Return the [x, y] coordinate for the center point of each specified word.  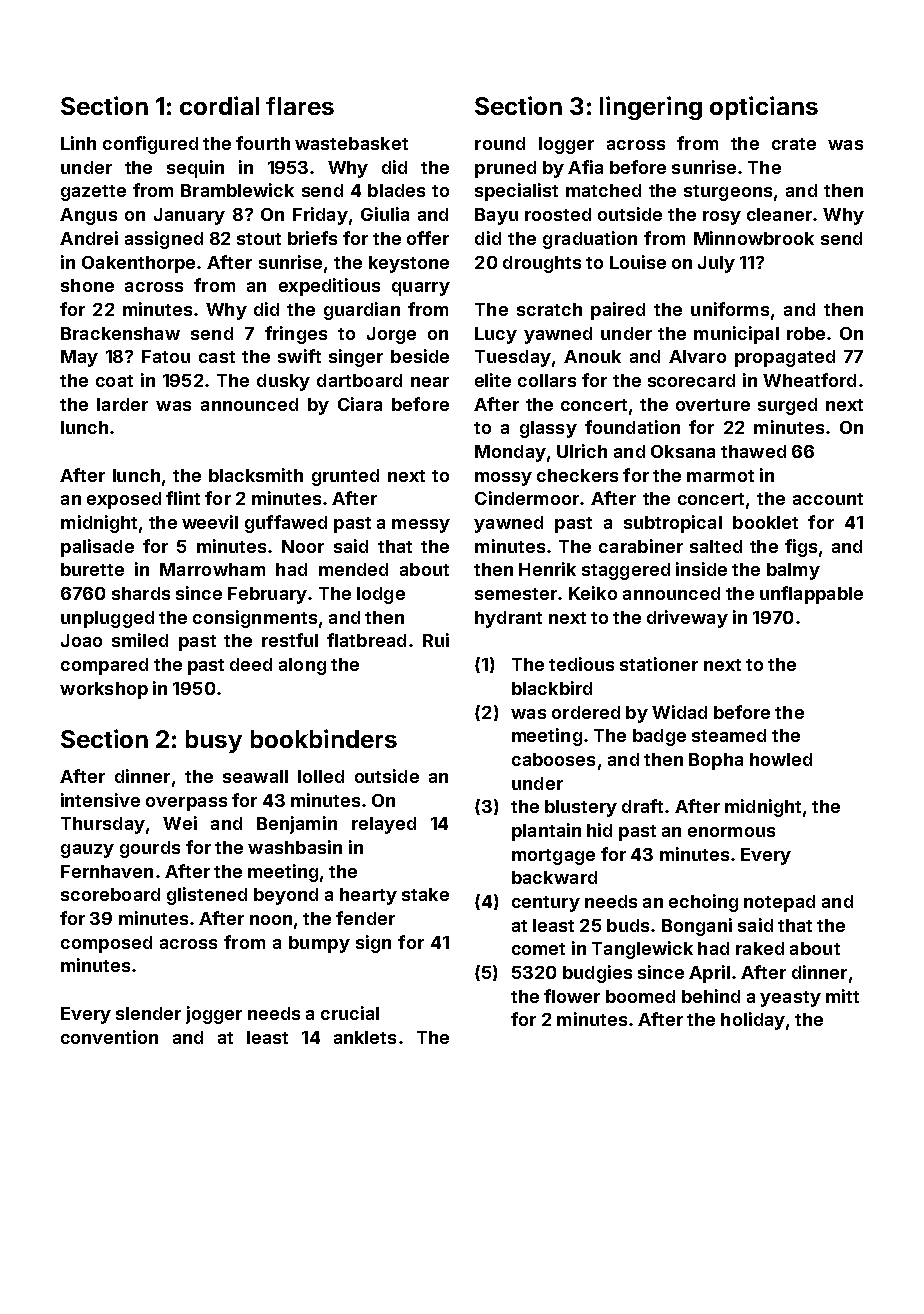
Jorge [391, 335]
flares [300, 106]
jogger [214, 1015]
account [828, 499]
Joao [81, 640]
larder [122, 404]
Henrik [547, 569]
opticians [764, 108]
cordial [219, 105]
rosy [722, 218]
